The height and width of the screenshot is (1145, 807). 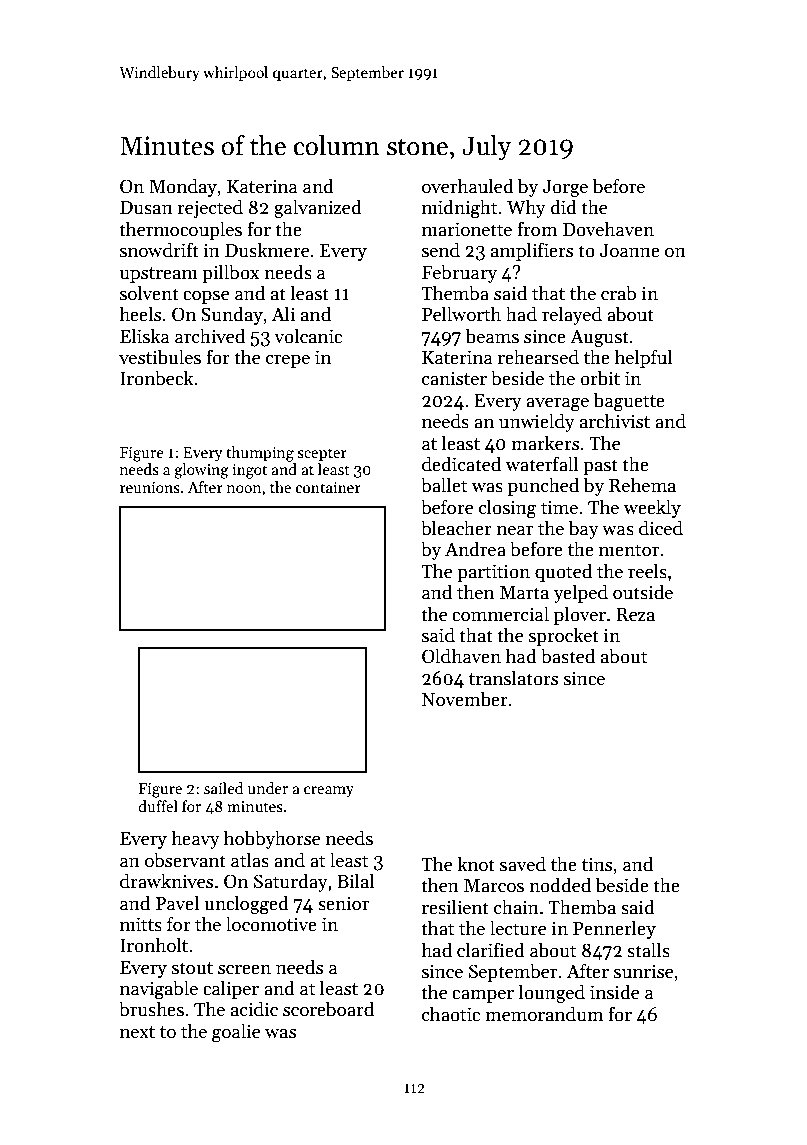 What do you see at coordinates (328, 1009) in the screenshot?
I see `scoreboard` at bounding box center [328, 1009].
